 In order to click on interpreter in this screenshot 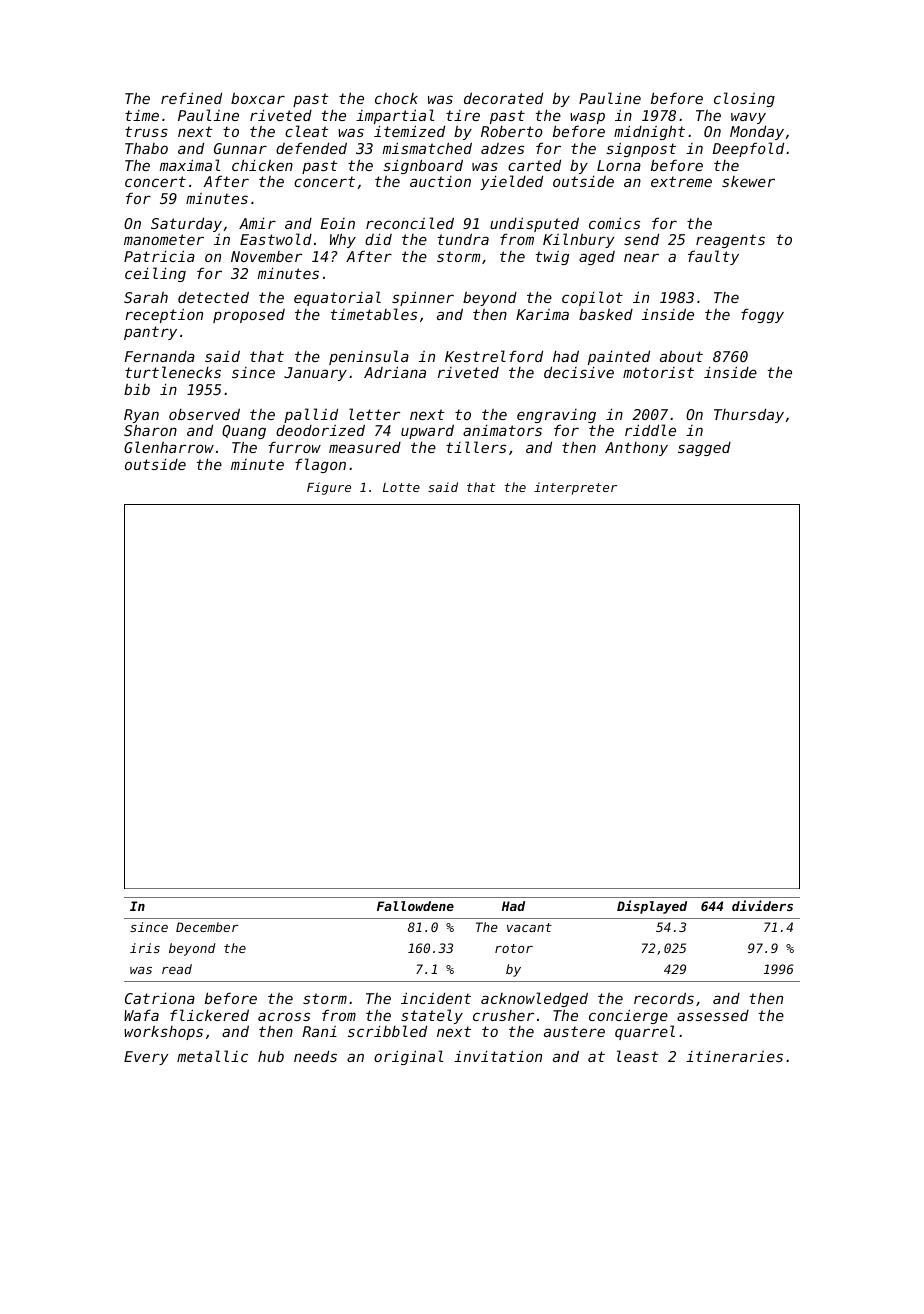, I will do `click(575, 488)`.
